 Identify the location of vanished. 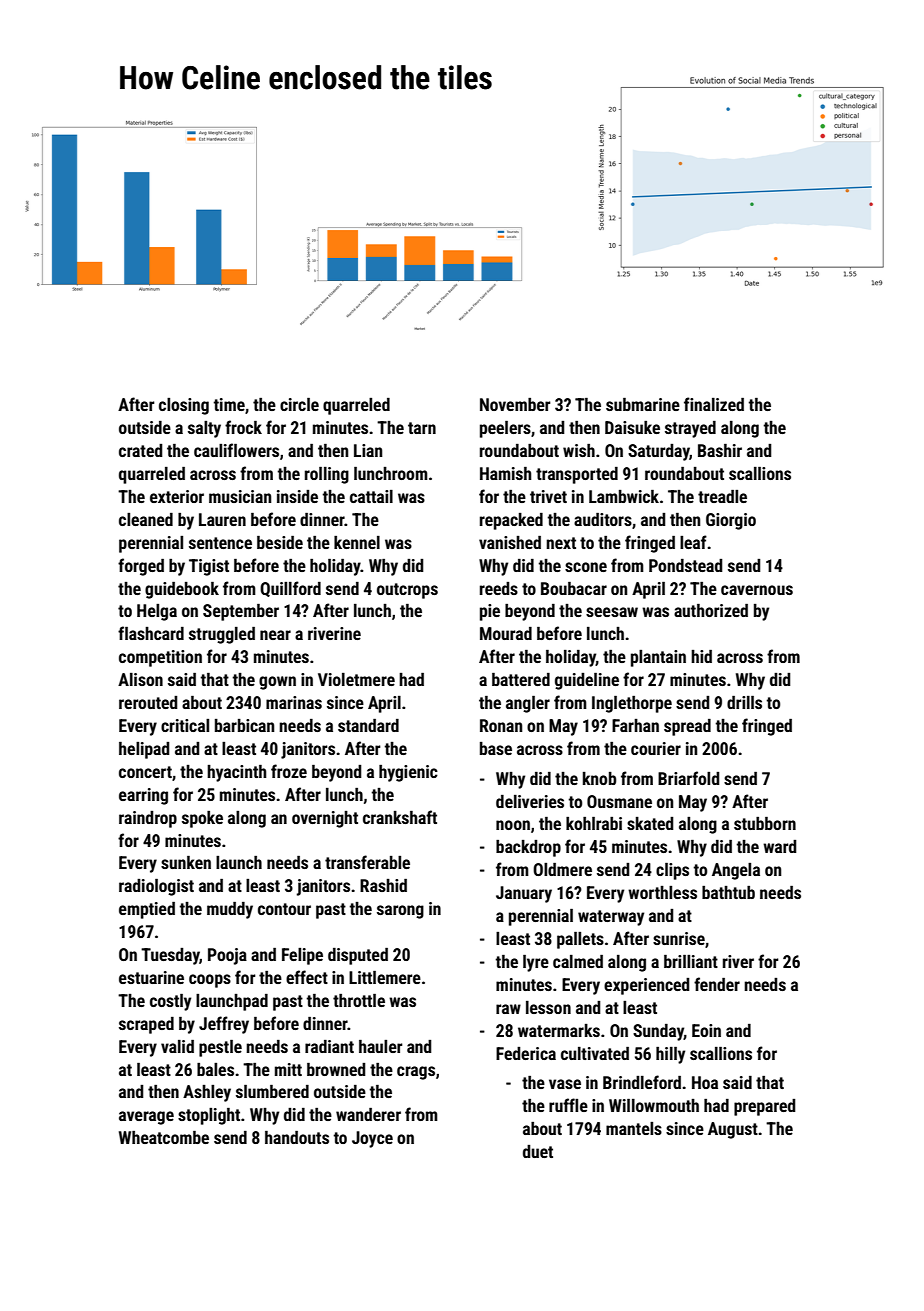
(510, 542).
